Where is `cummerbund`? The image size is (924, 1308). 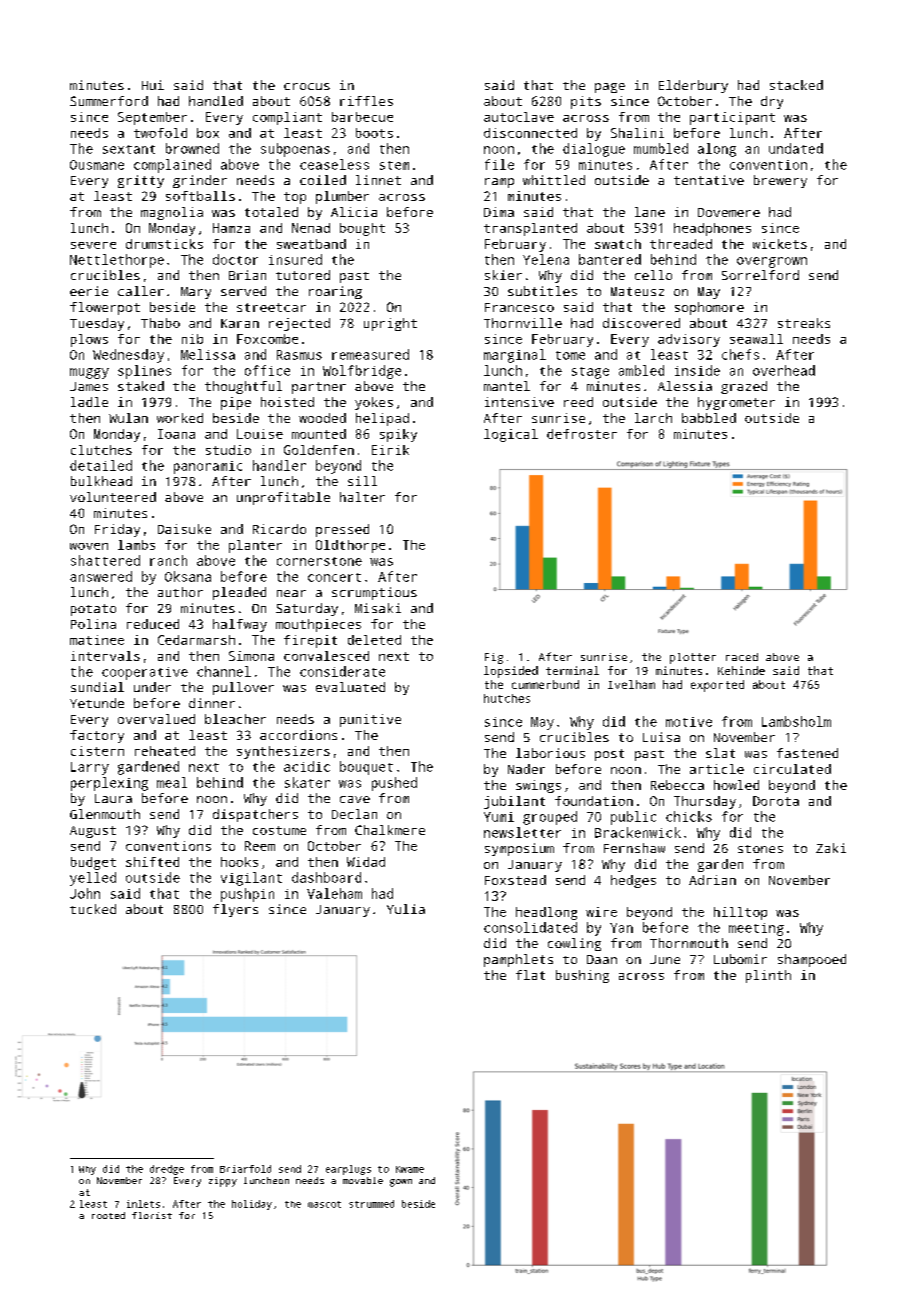 cummerbund is located at coordinates (545, 684).
